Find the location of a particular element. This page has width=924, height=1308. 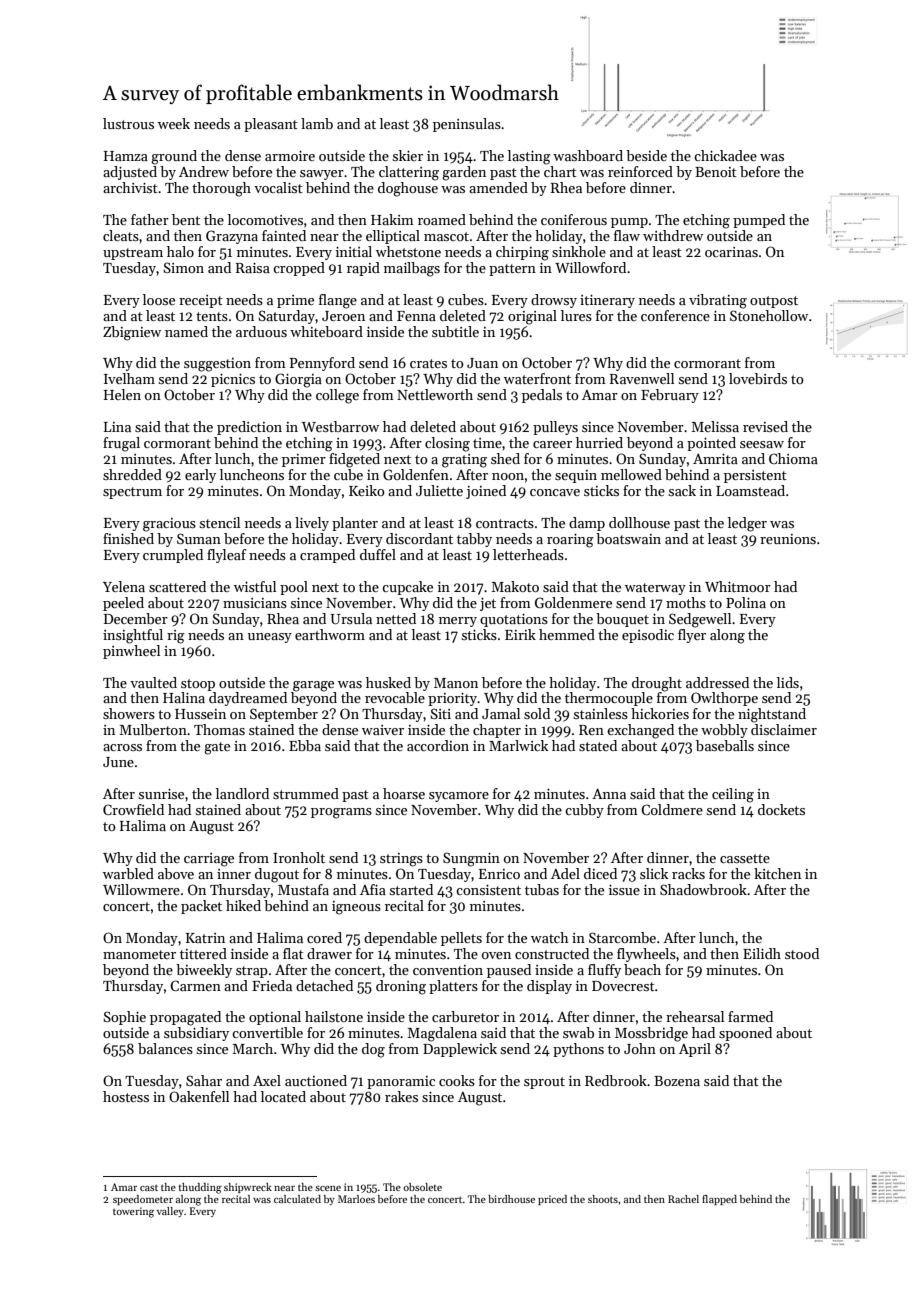

original is located at coordinates (532, 317).
